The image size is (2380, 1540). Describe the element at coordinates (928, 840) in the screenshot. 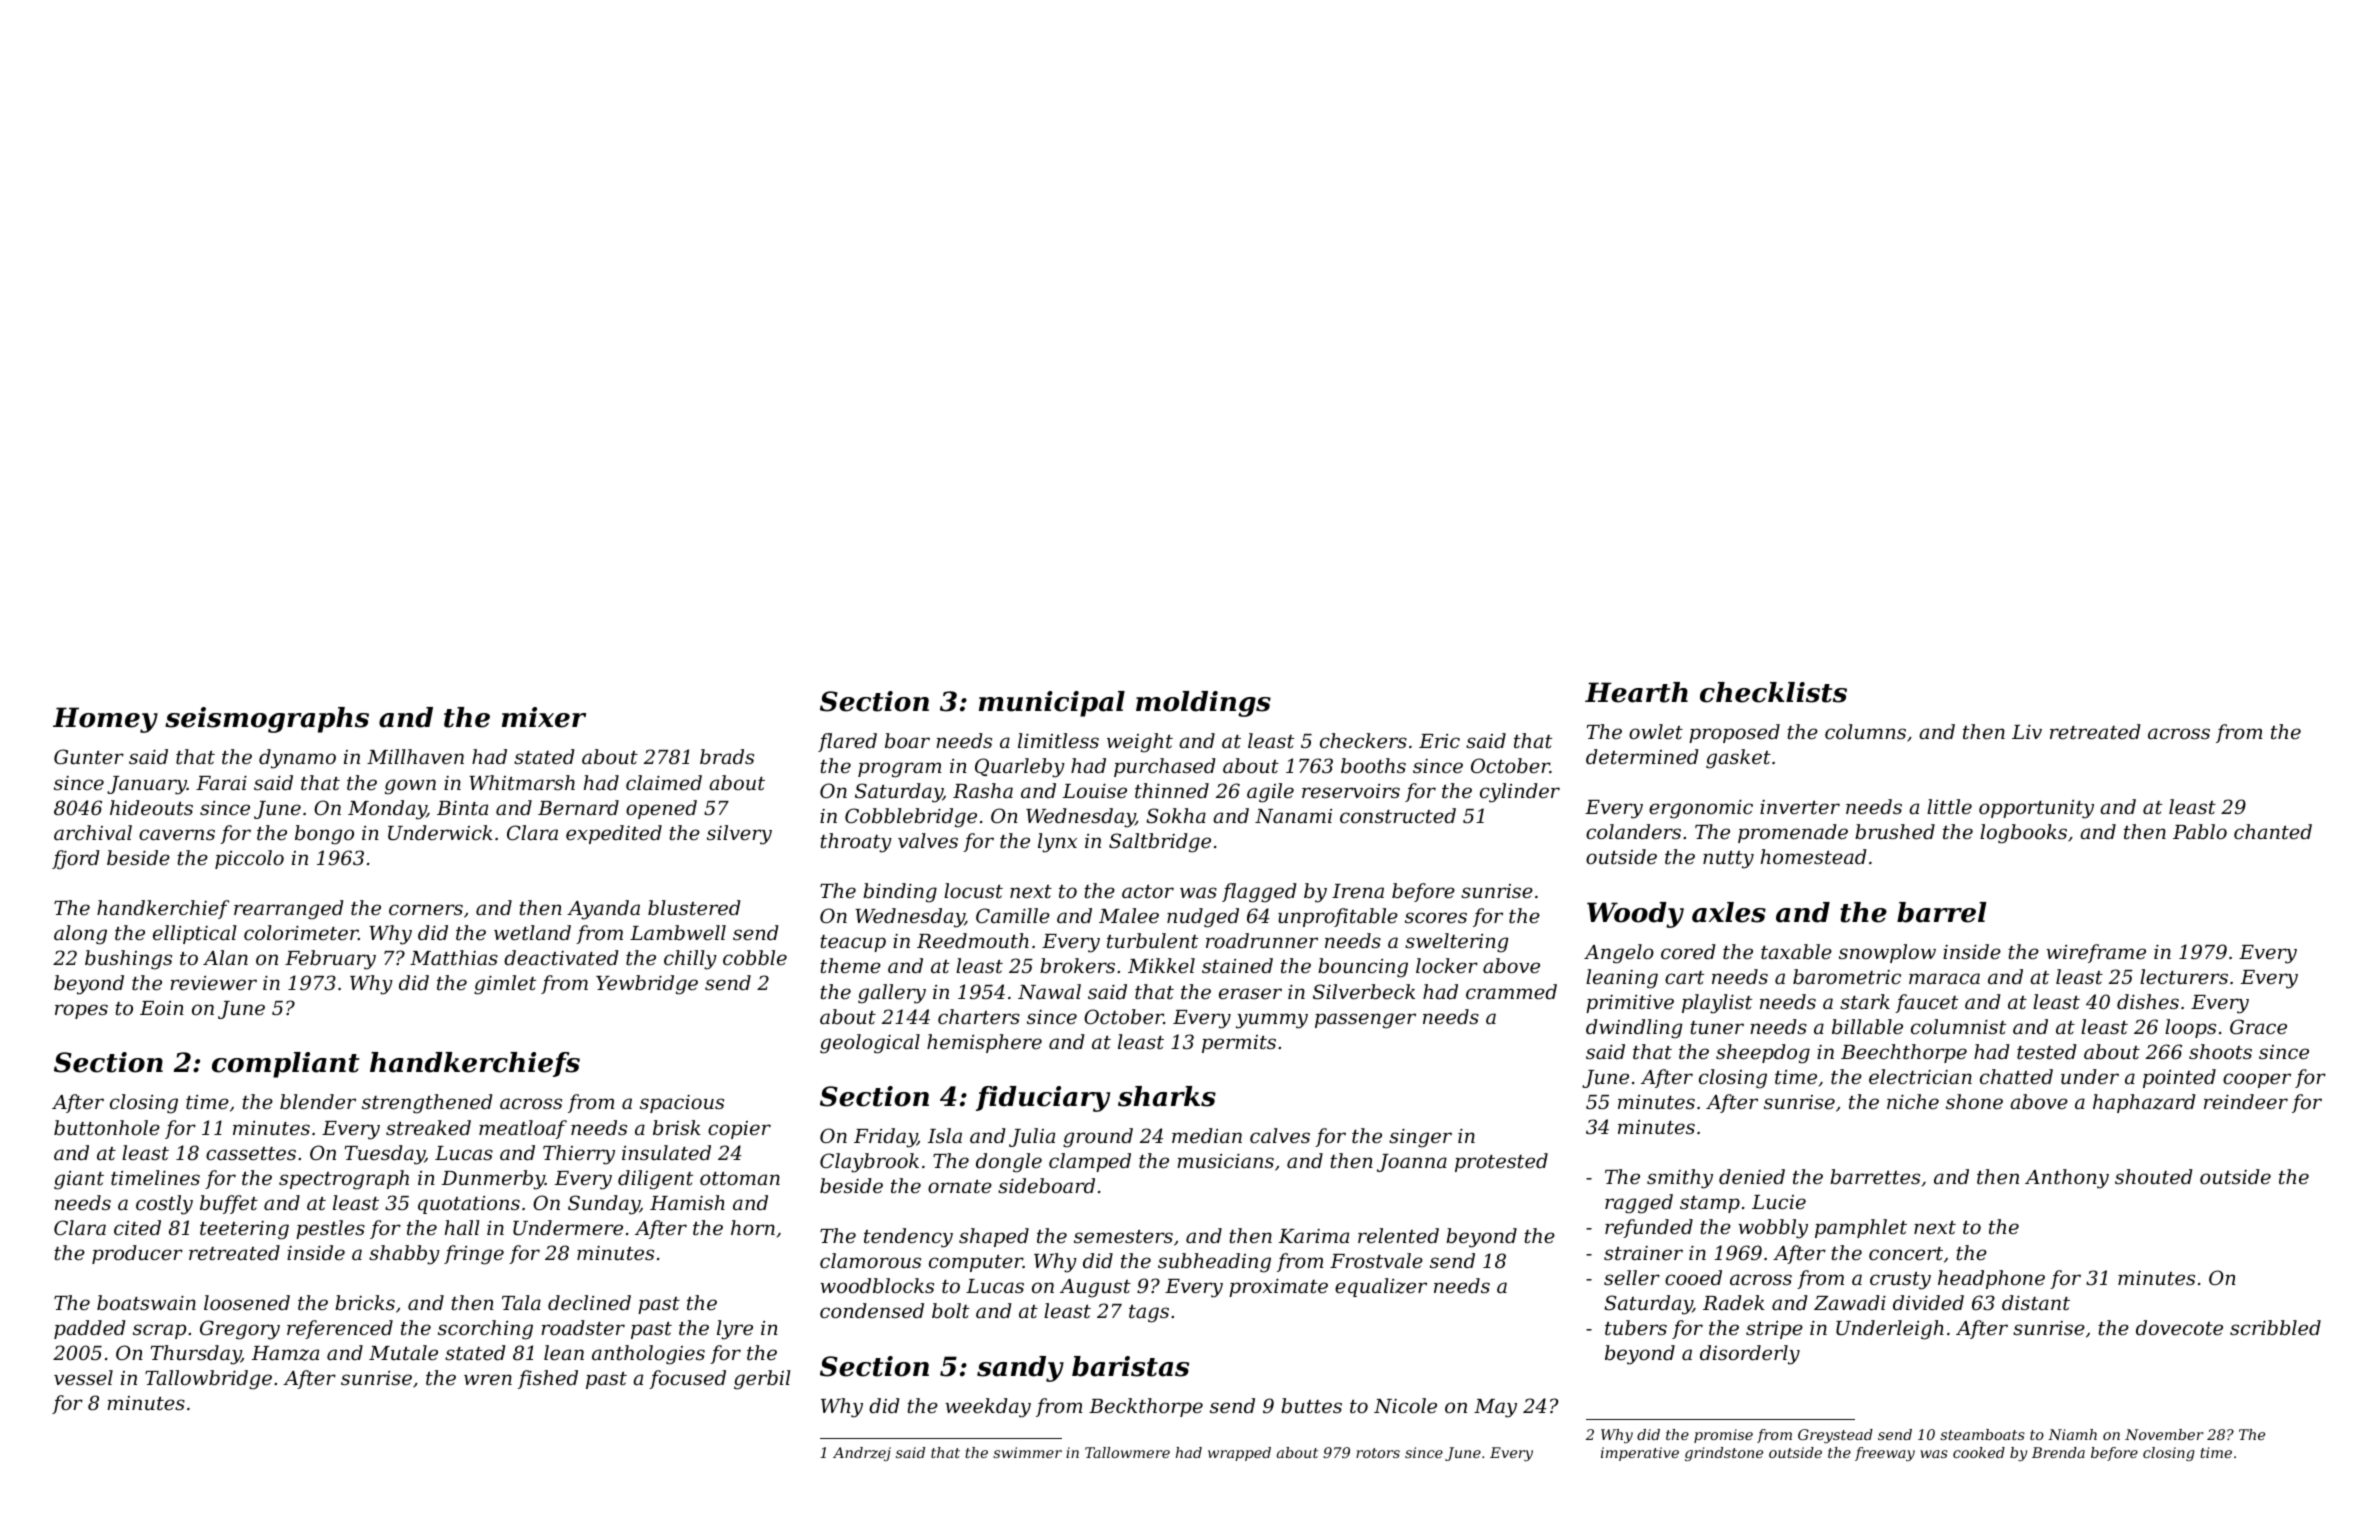

I see `valves` at that location.
